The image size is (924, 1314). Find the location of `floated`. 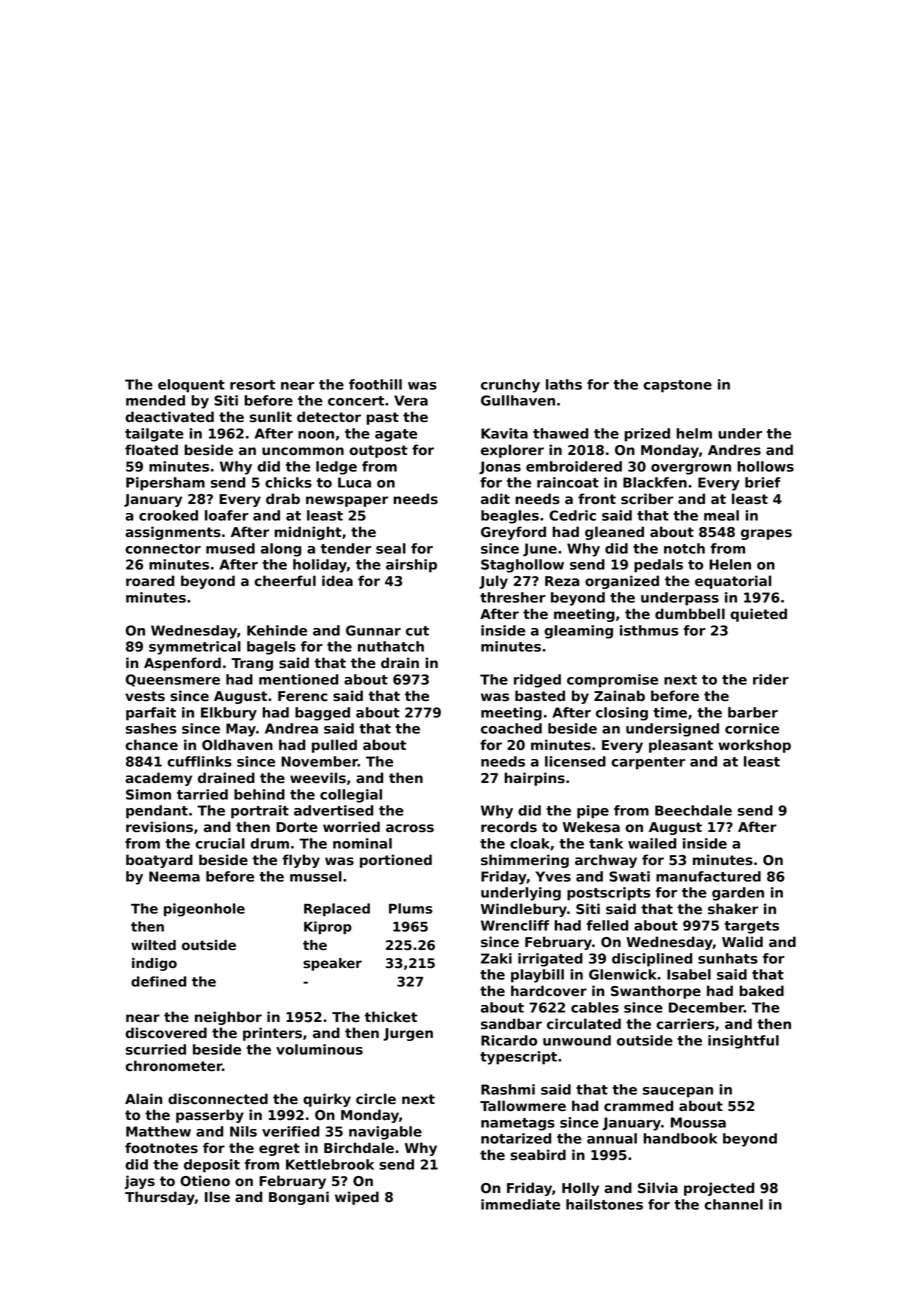

floated is located at coordinates (151, 449).
